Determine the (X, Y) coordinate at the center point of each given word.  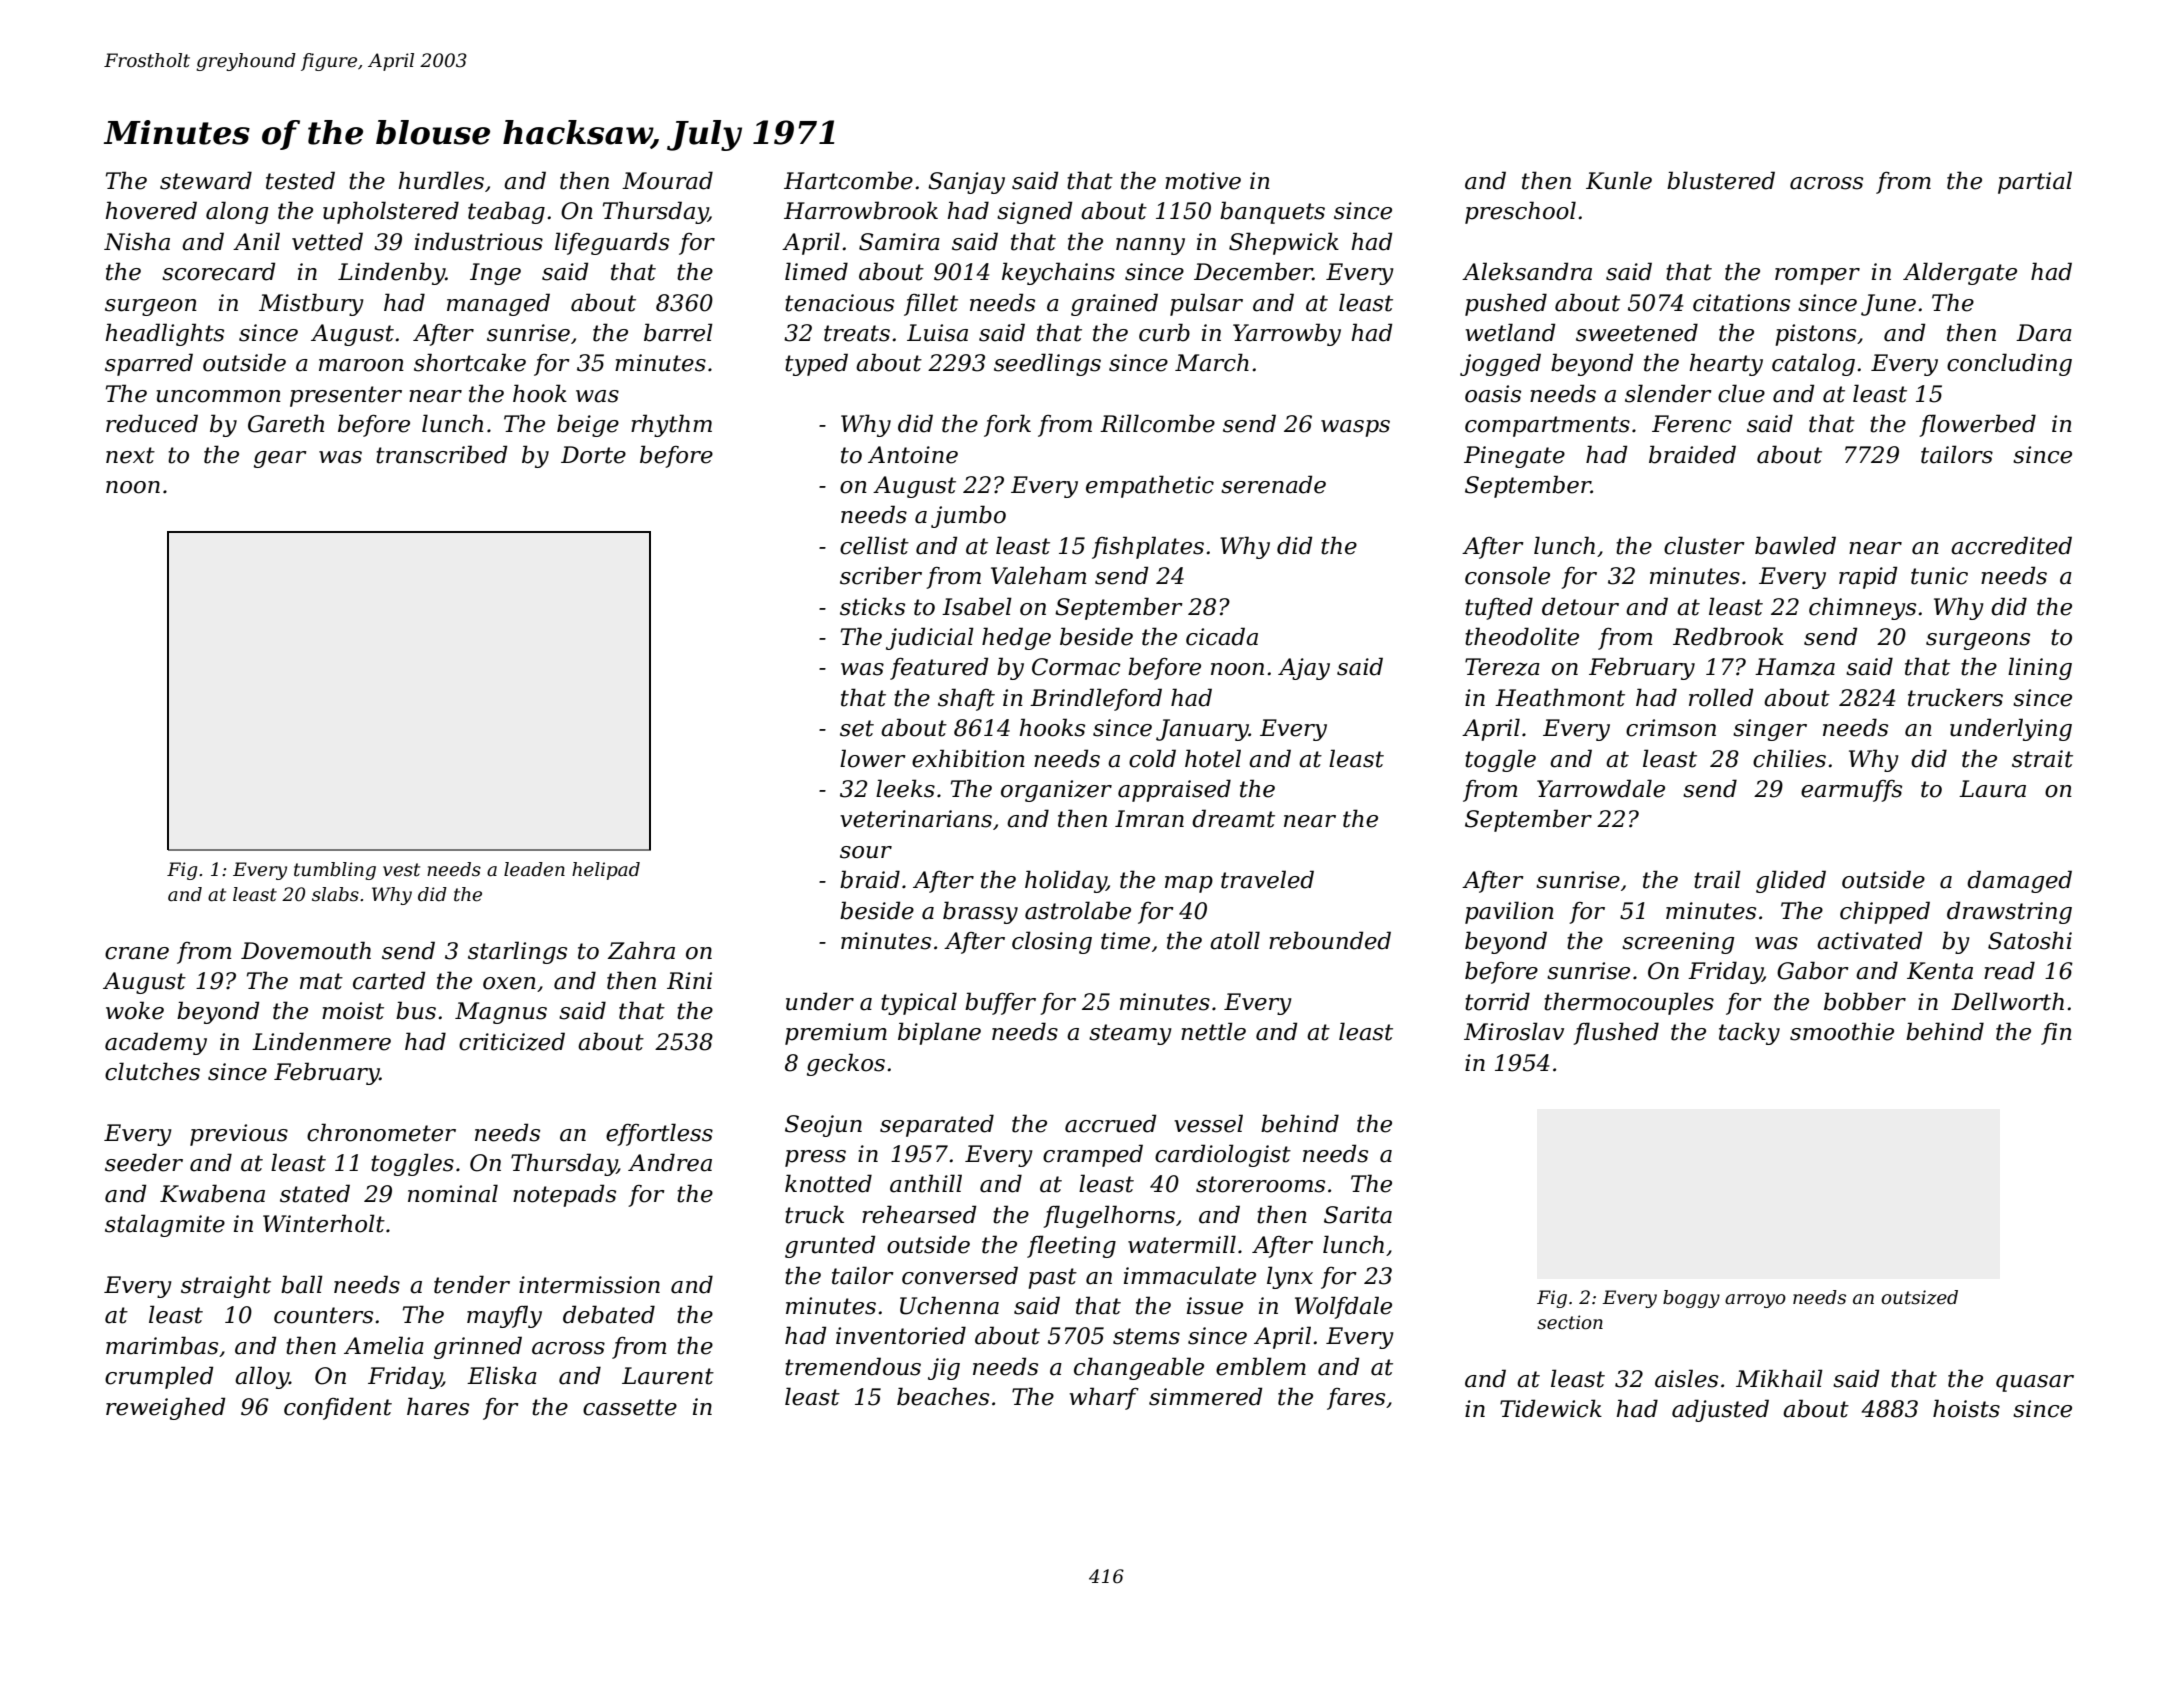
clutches (152, 1071)
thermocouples (1629, 1003)
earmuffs (1851, 791)
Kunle (1619, 180)
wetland (1510, 332)
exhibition (968, 758)
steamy (1130, 1034)
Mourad (667, 180)
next (130, 455)
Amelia (384, 1345)
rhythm (671, 425)
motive (1203, 181)
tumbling (335, 871)
